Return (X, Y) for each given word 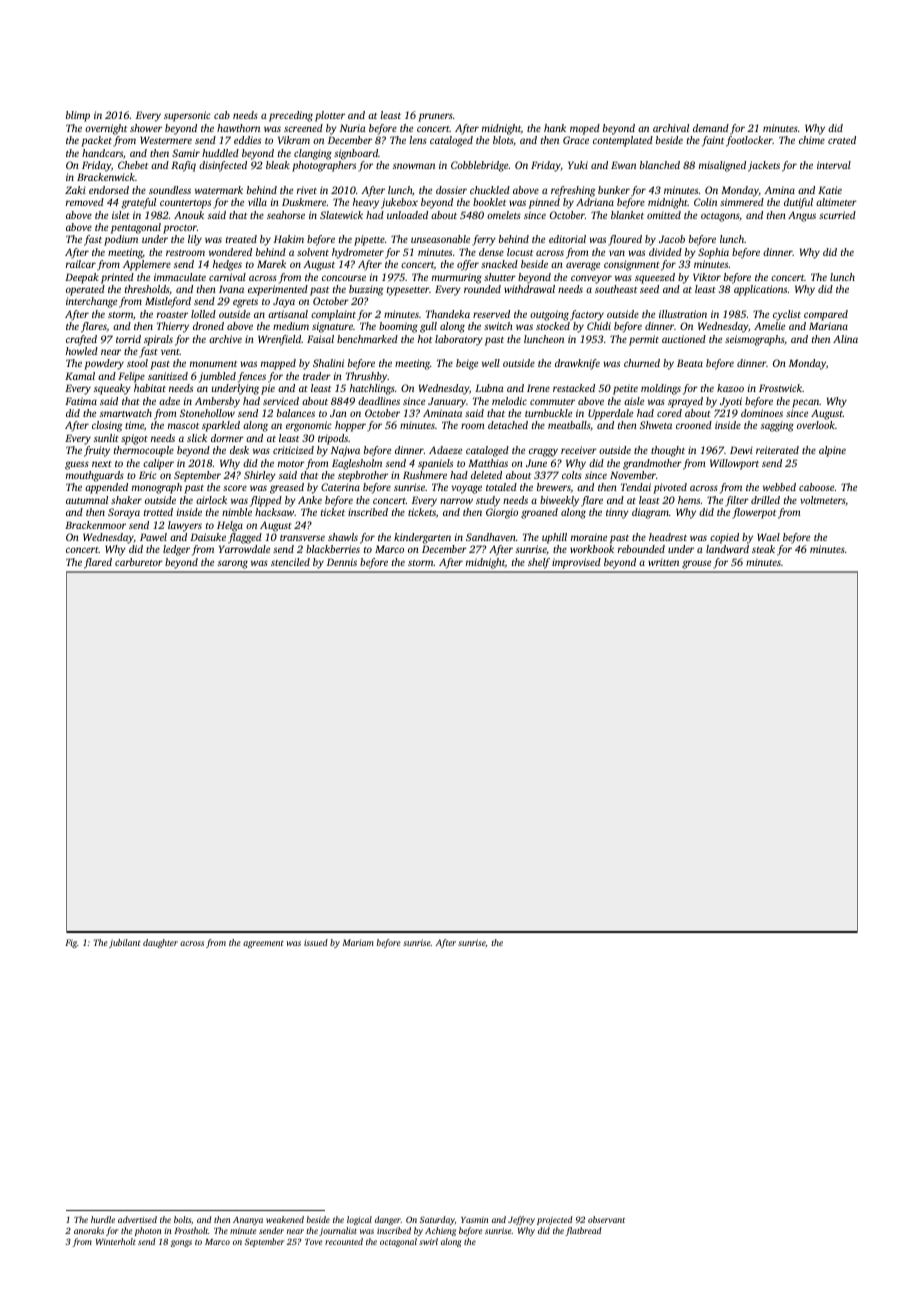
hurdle (103, 1219)
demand (711, 128)
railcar (81, 264)
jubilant (125, 943)
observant (606, 1219)
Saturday (437, 1220)
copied (724, 538)
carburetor (139, 562)
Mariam (358, 942)
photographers (324, 166)
